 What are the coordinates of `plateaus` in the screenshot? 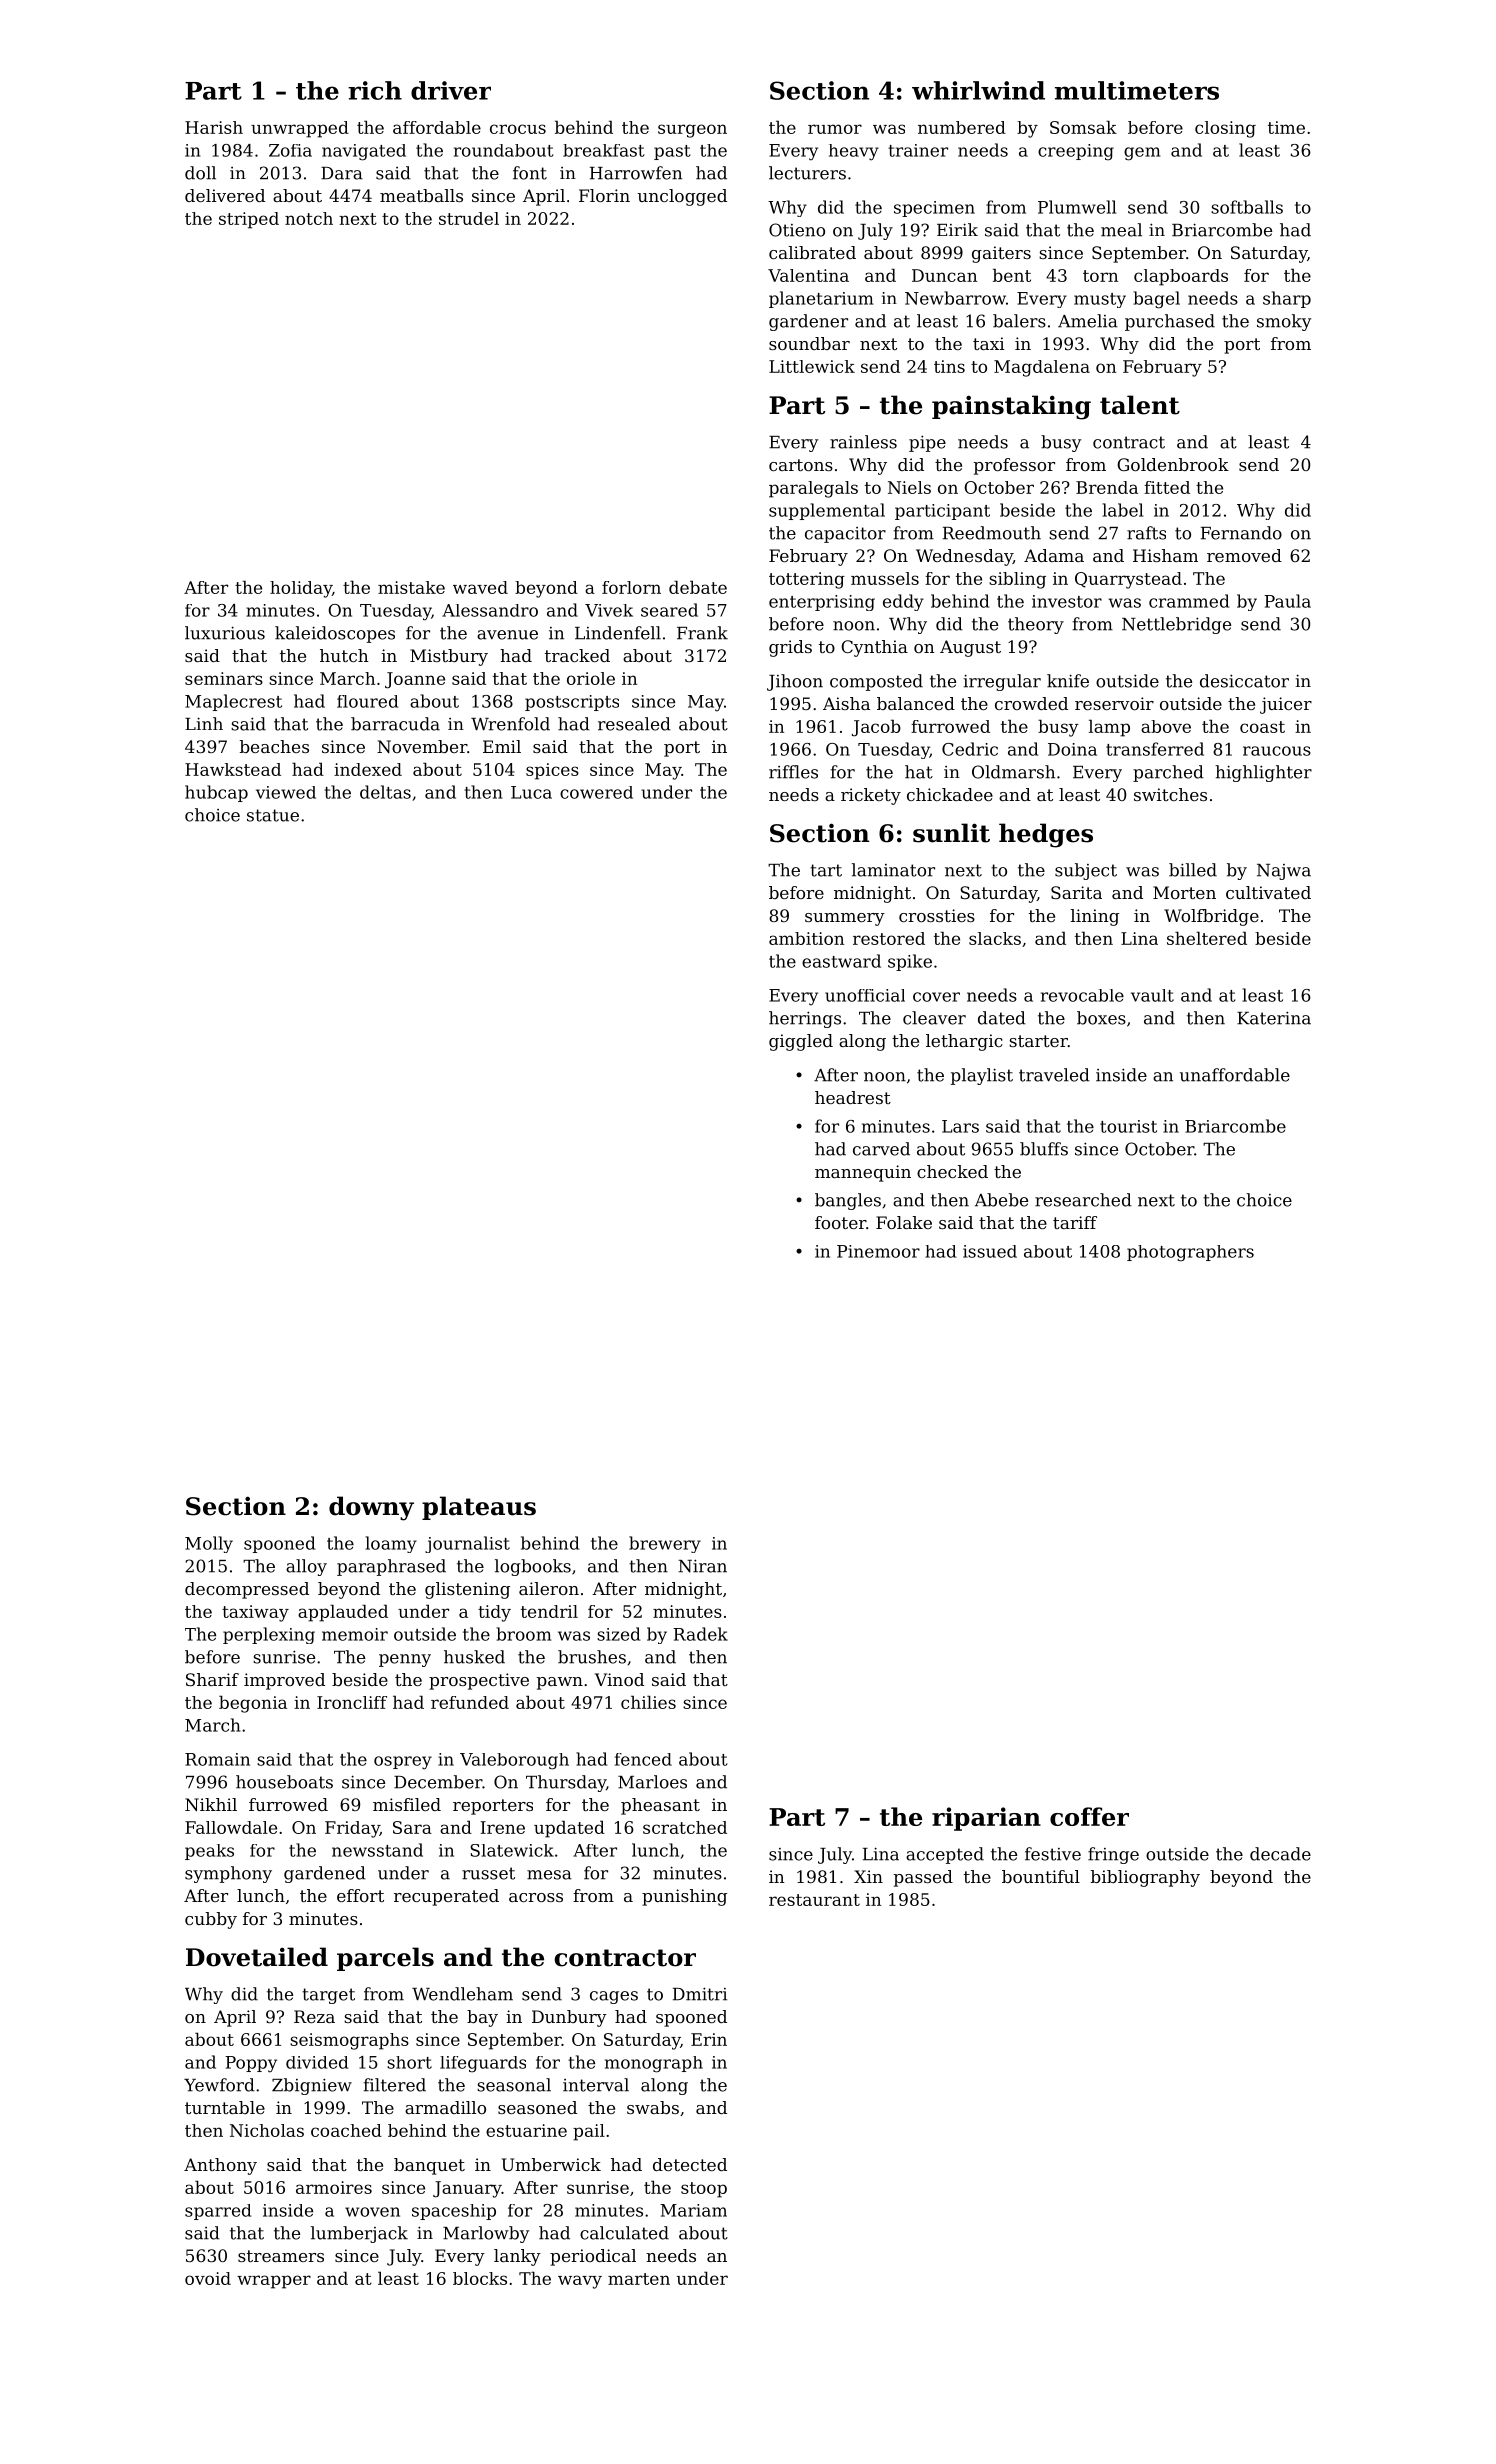 It's located at (479, 1508).
